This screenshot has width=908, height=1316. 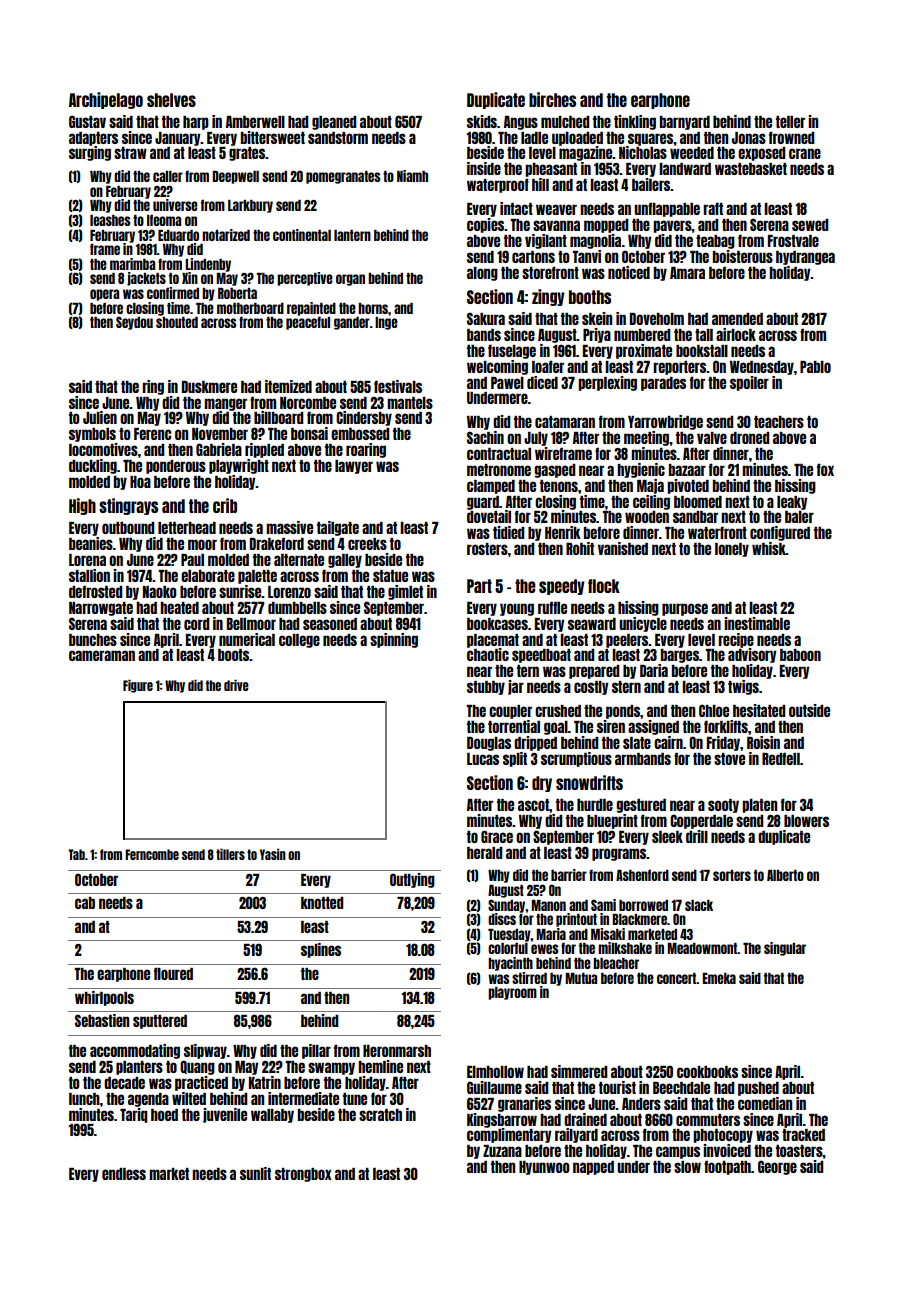 I want to click on endless, so click(x=124, y=1174).
